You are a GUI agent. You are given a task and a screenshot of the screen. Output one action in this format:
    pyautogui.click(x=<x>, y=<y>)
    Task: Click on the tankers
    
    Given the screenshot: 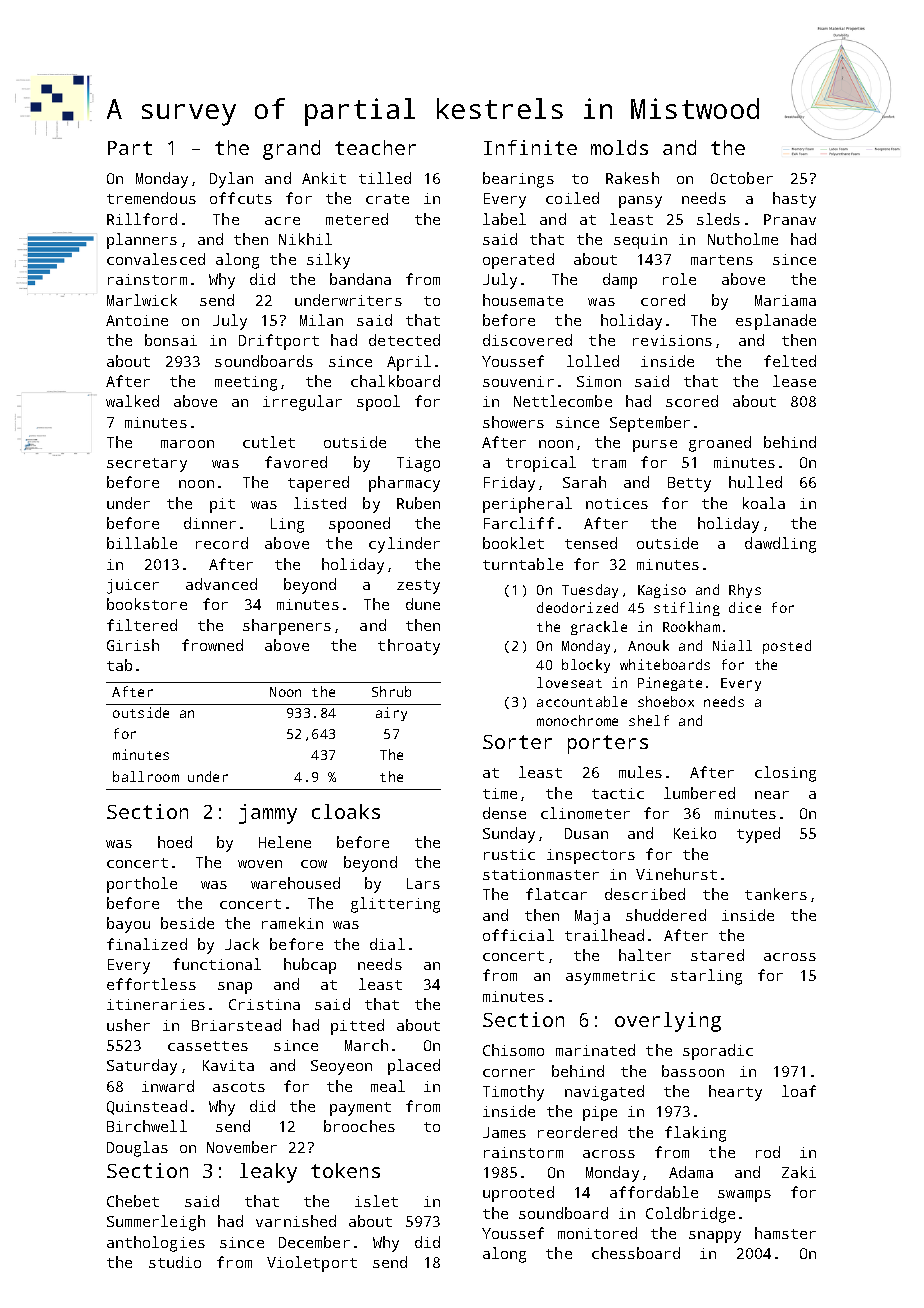 What is the action you would take?
    pyautogui.click(x=776, y=894)
